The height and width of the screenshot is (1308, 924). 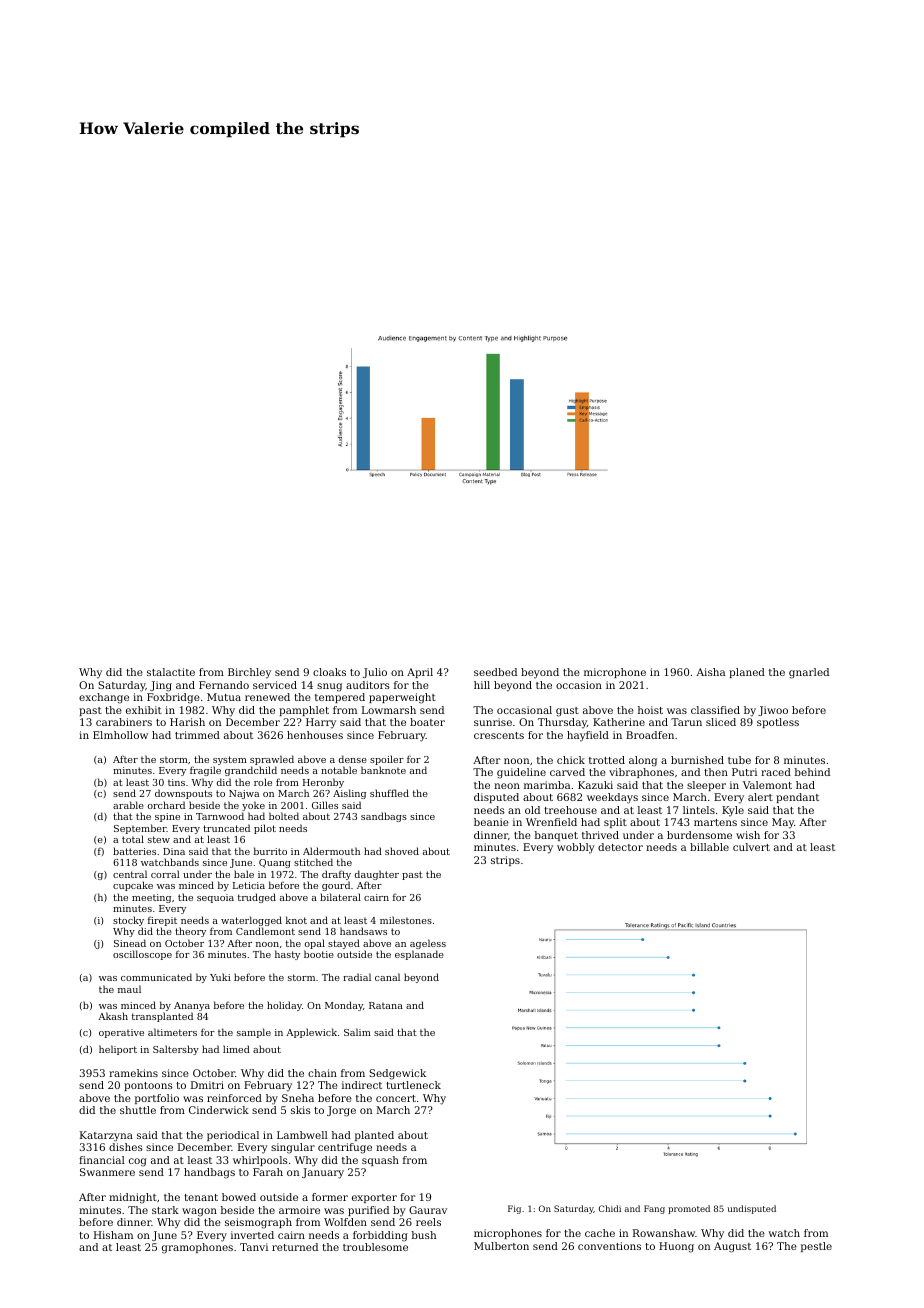 What do you see at coordinates (287, 955) in the screenshot?
I see `hasty` at bounding box center [287, 955].
